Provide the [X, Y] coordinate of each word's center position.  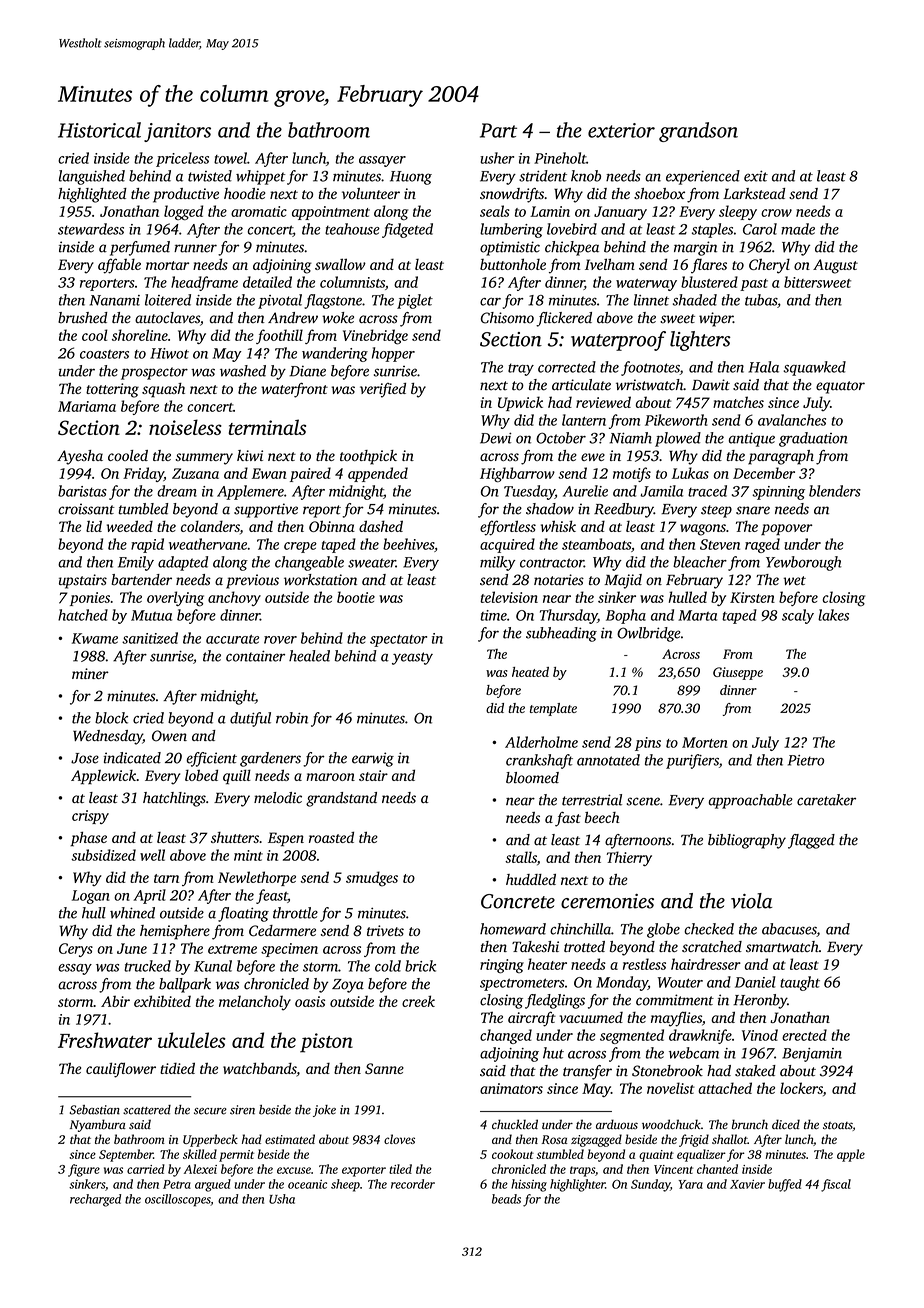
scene [643, 801]
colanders [210, 526]
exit [756, 176]
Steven [720, 544]
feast [272, 896]
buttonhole [513, 264]
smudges [372, 879]
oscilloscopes [178, 1200]
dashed [381, 526]
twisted [210, 176]
